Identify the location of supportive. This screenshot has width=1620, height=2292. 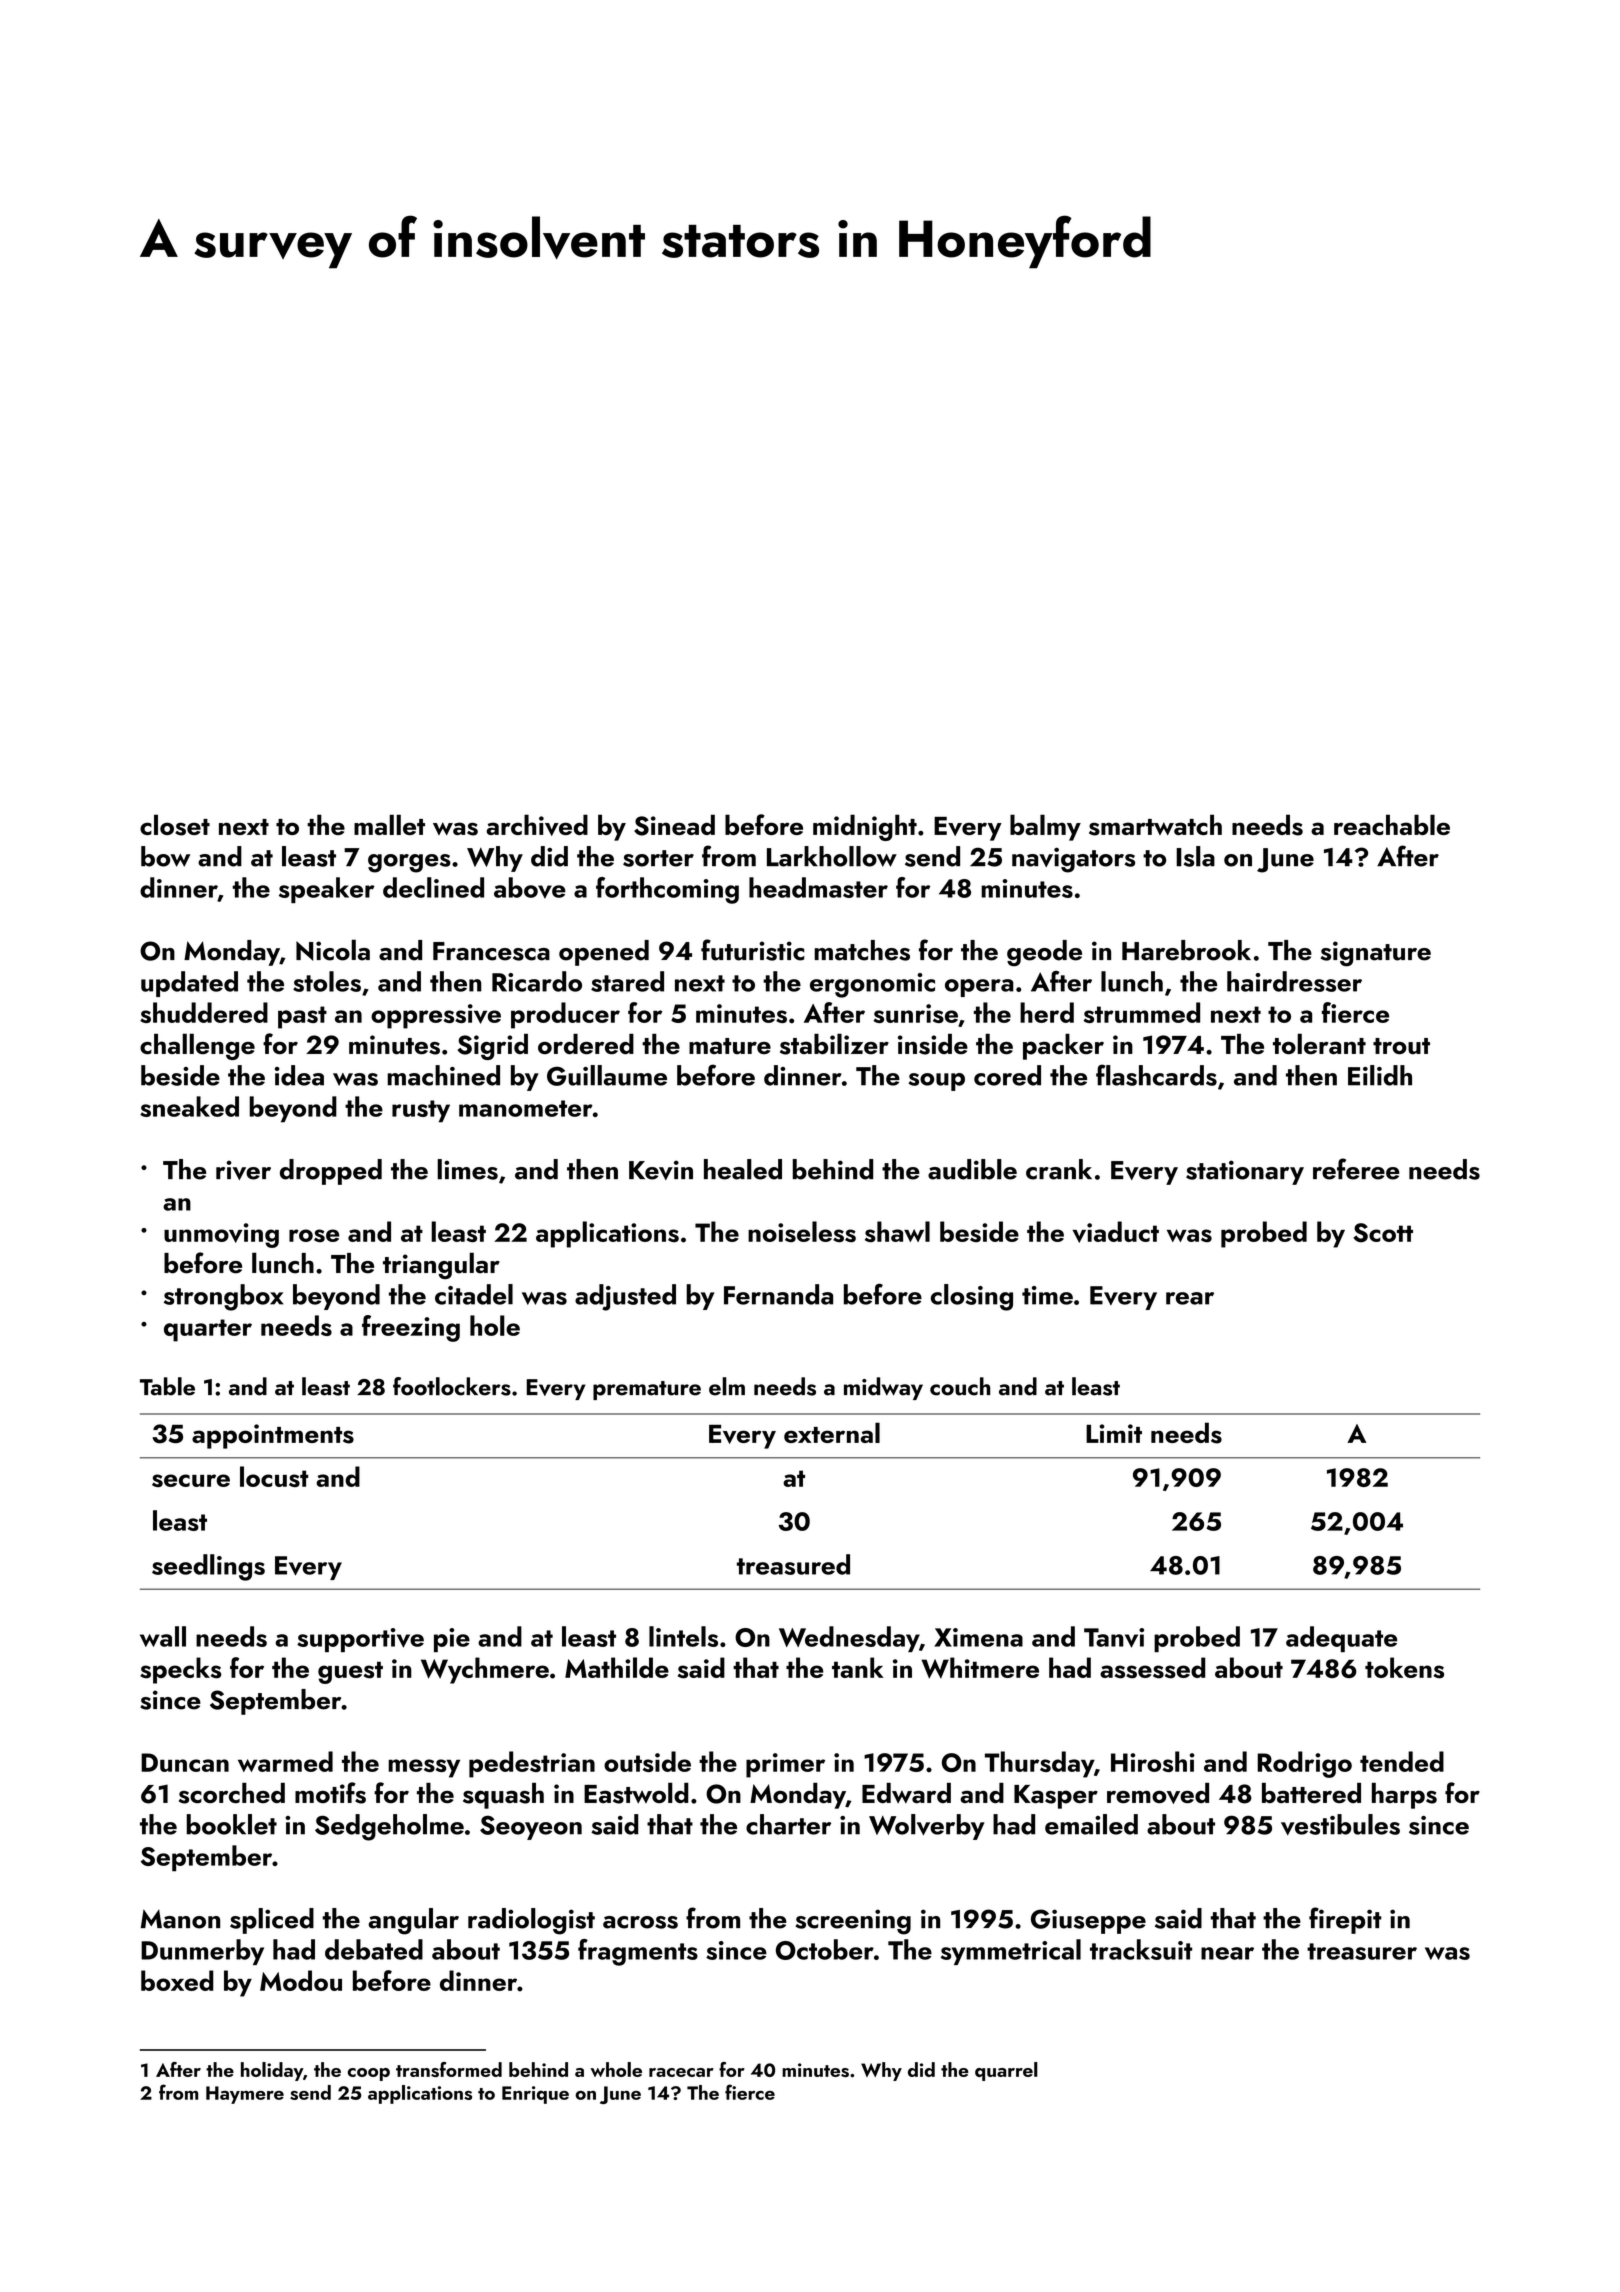
(360, 1640).
